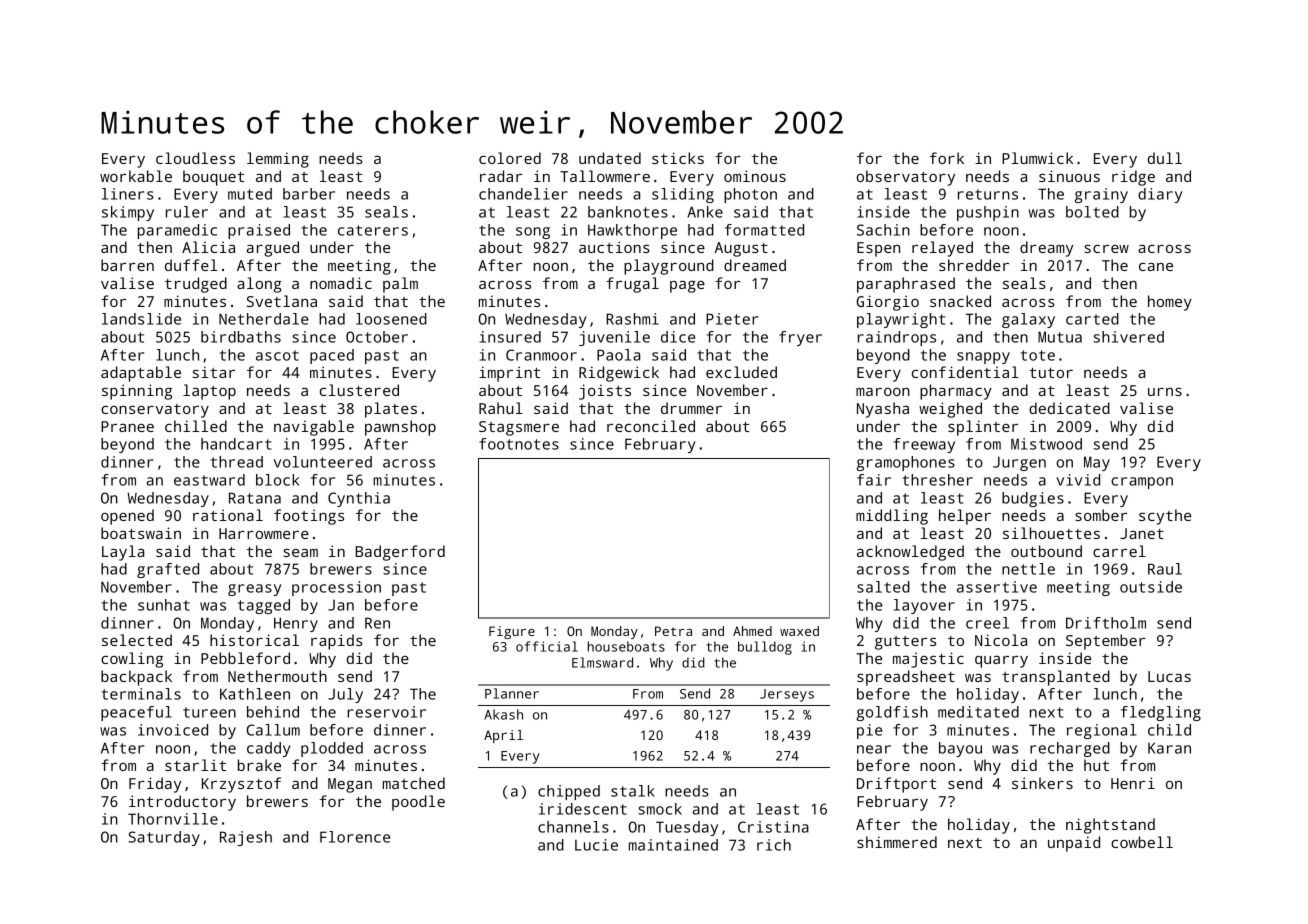 This screenshot has height=924, width=1308. Describe the element at coordinates (164, 838) in the screenshot. I see `Saturday` at that location.
